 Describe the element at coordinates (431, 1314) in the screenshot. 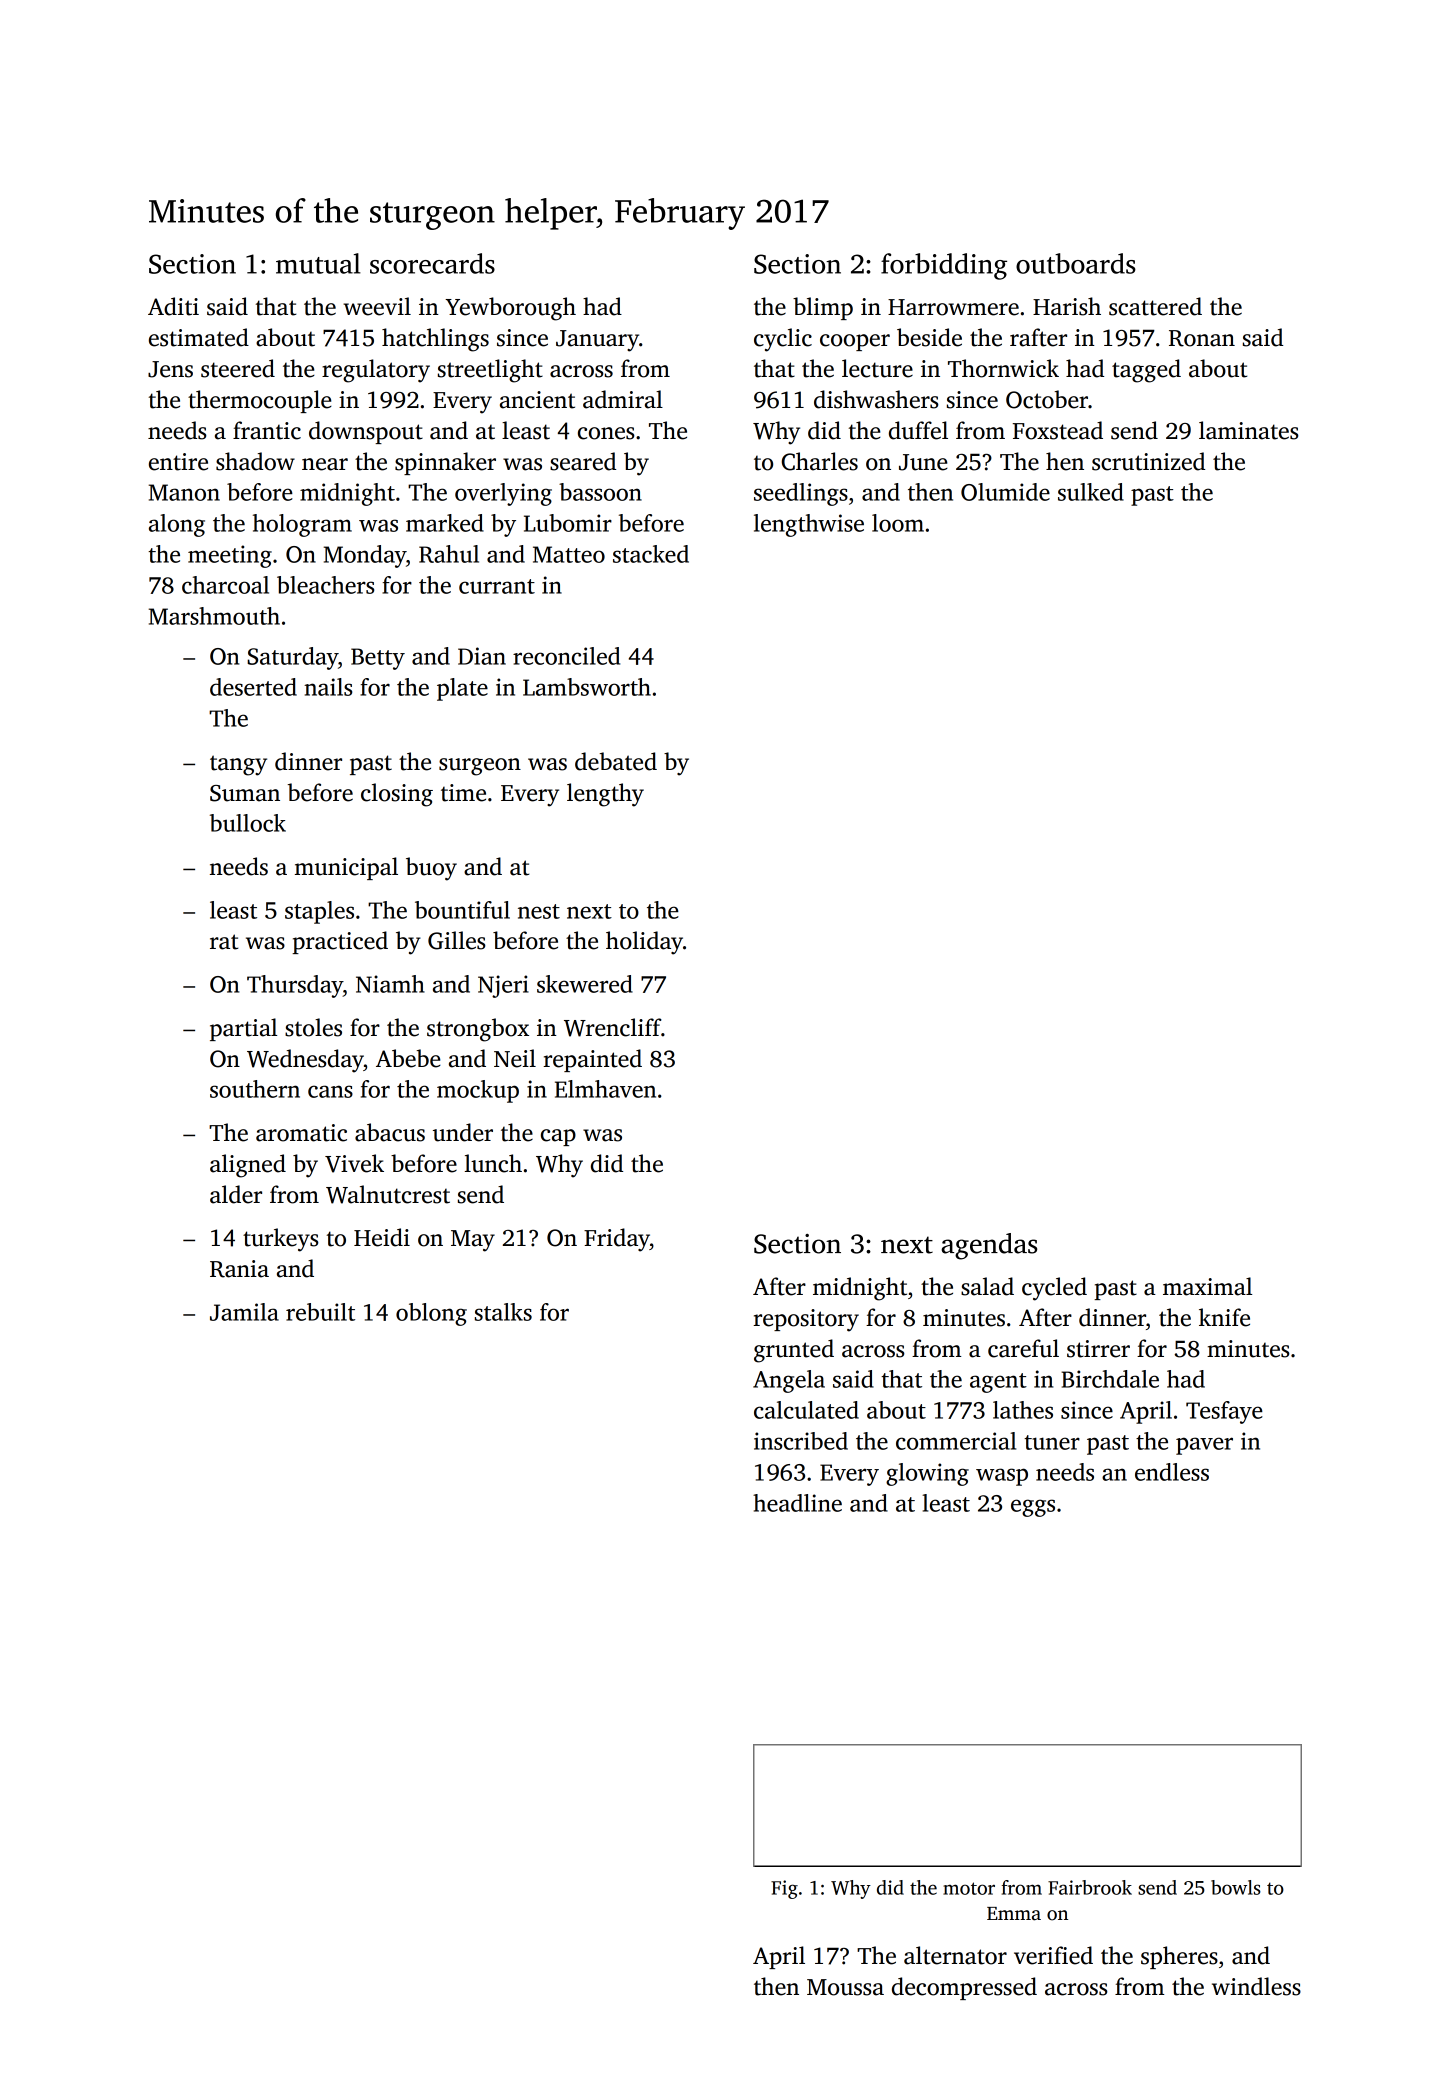

I see `oblong` at that location.
